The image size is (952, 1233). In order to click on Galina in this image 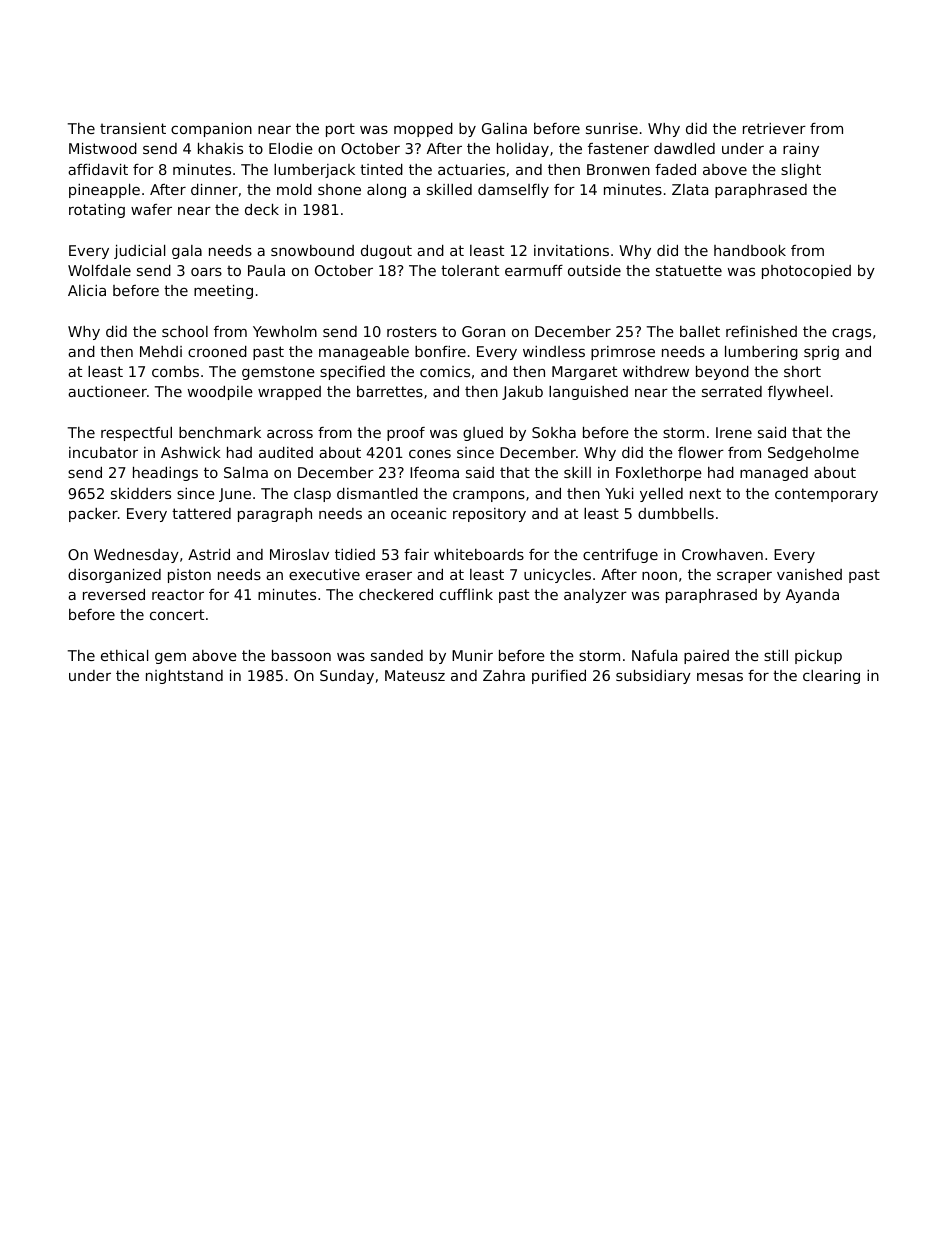, I will do `click(504, 128)`.
